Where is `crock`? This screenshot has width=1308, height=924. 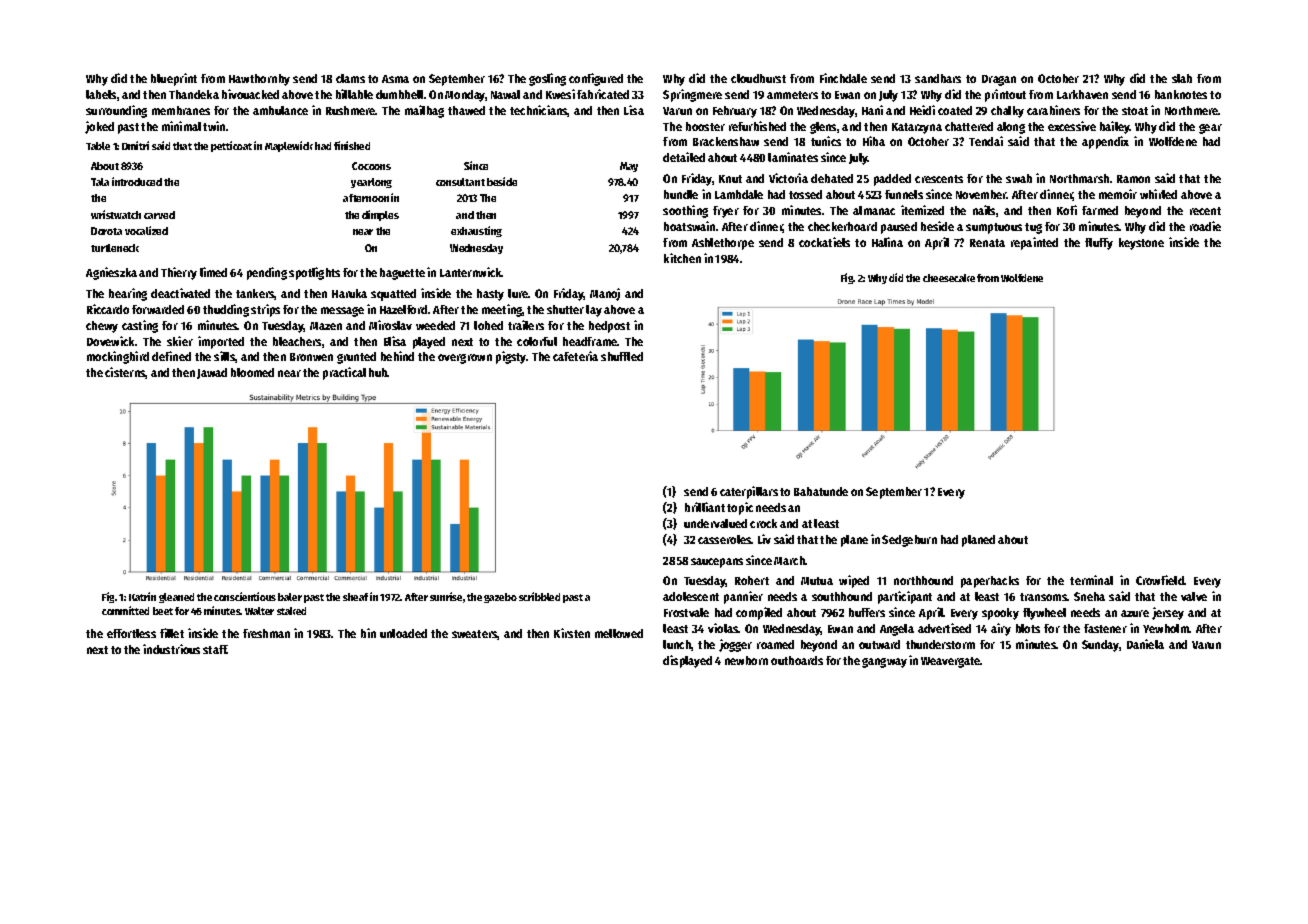
crock is located at coordinates (763, 523).
